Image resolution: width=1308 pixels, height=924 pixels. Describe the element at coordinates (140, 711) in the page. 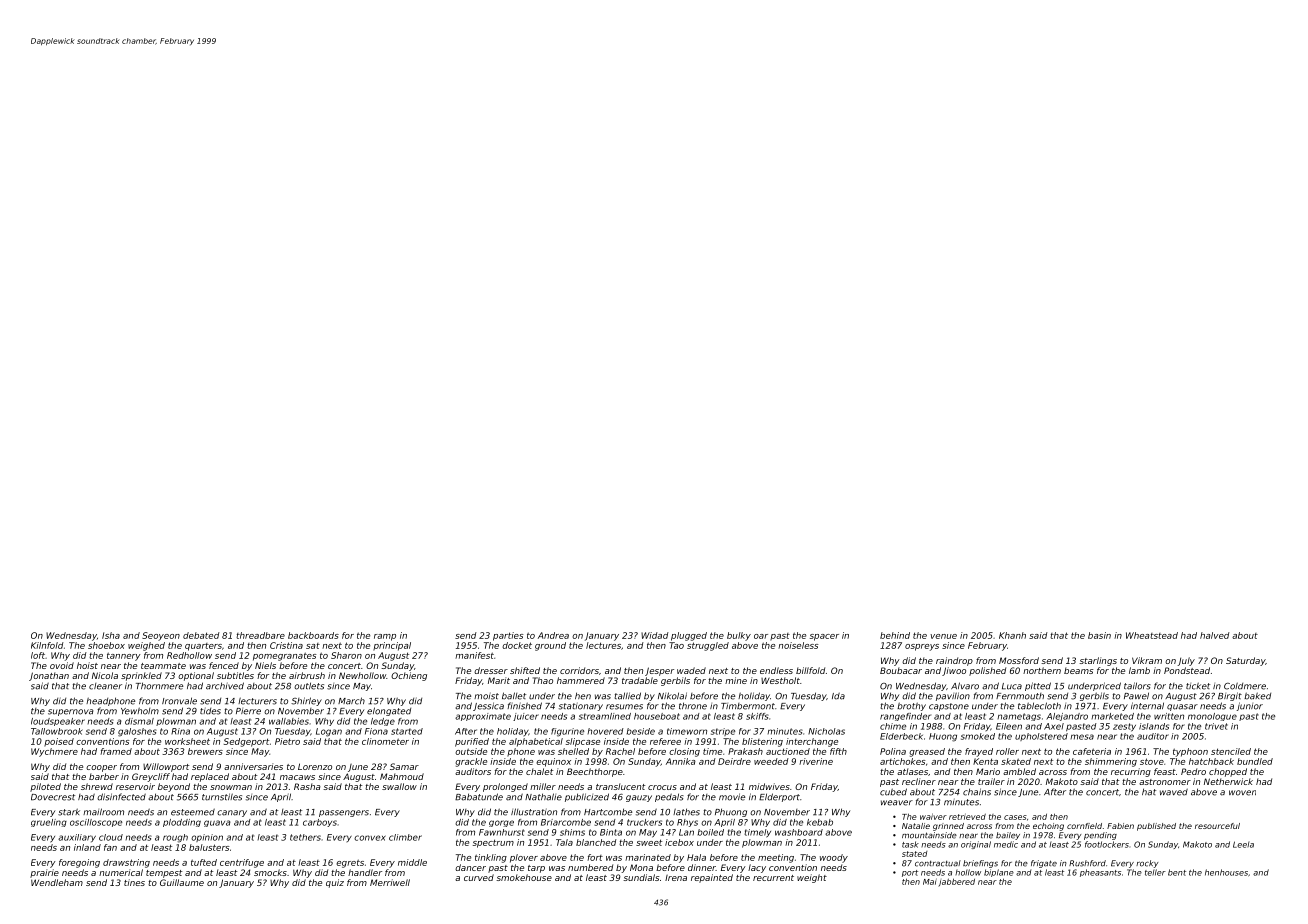

I see `Yewholm` at that location.
